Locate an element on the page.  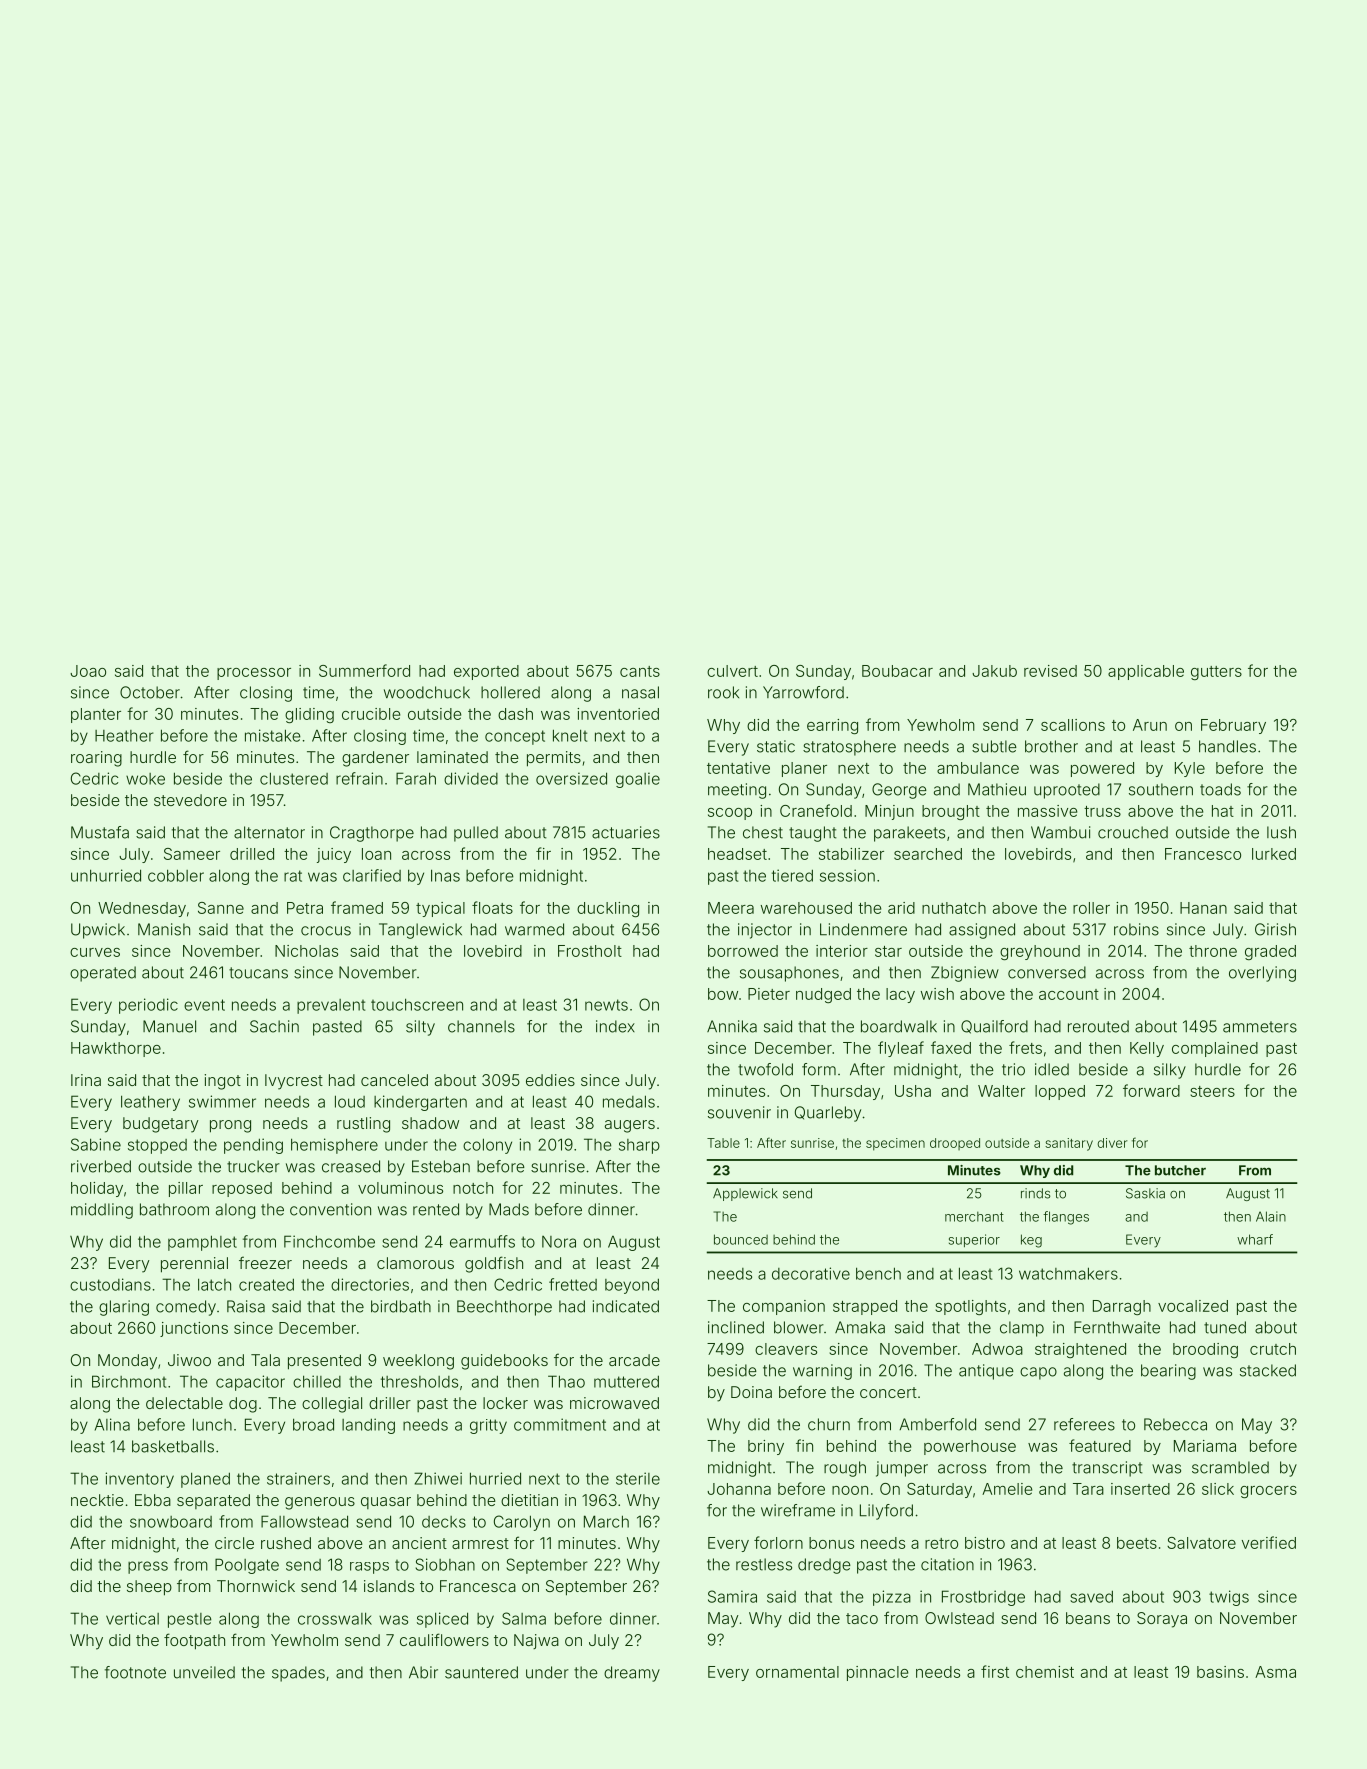
Petra is located at coordinates (305, 908).
